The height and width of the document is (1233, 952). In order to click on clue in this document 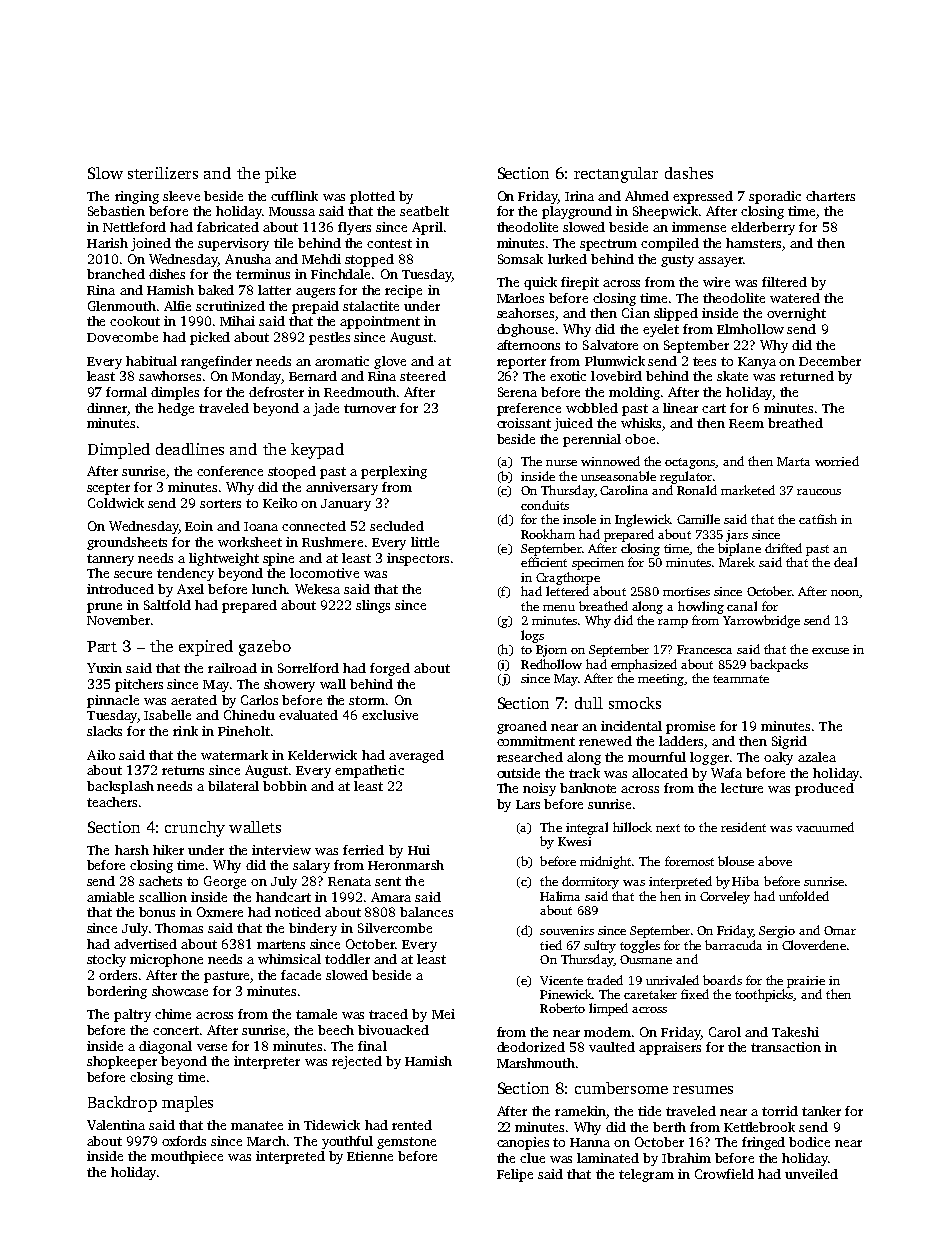, I will do `click(532, 1158)`.
